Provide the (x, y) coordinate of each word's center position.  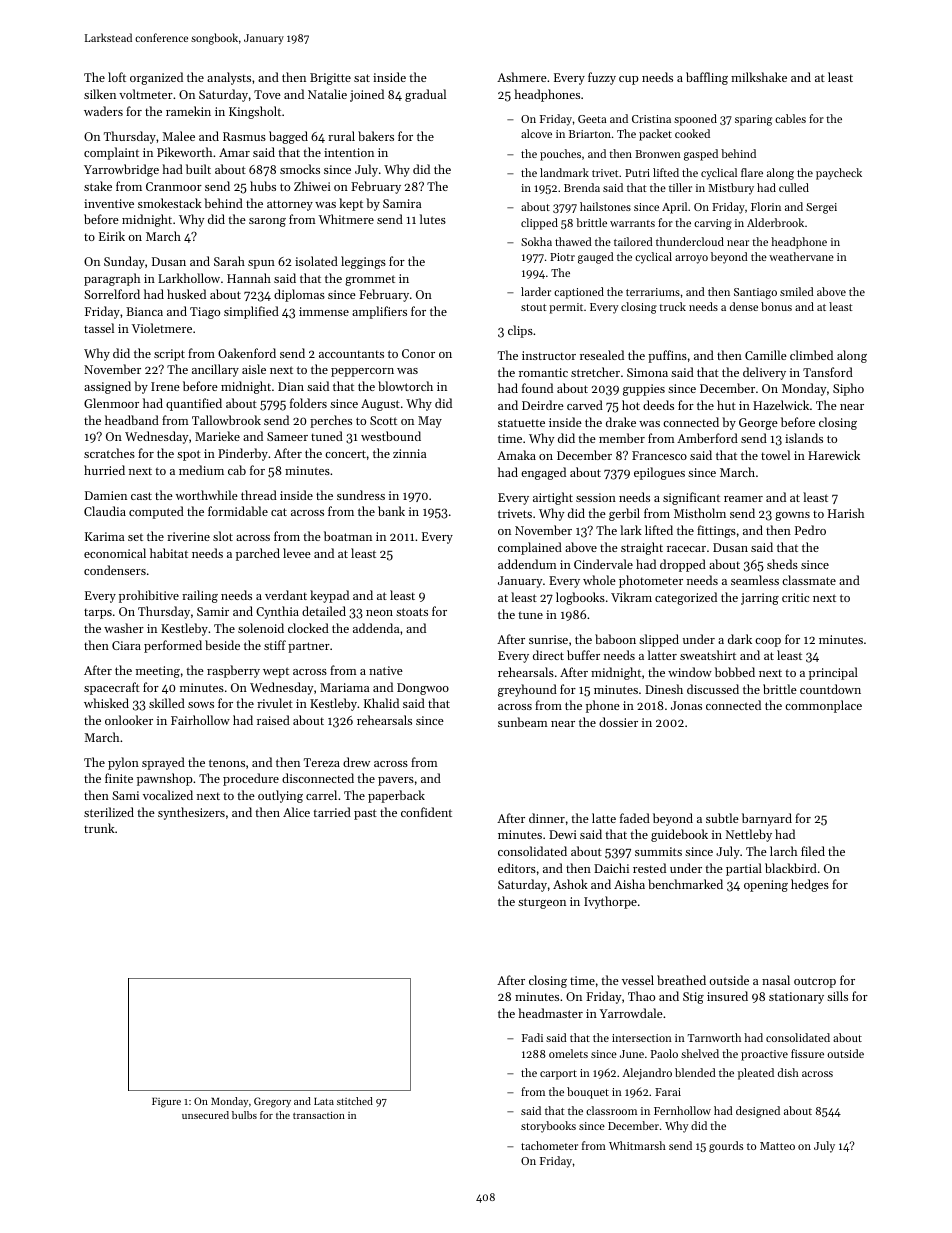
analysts (229, 78)
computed (156, 512)
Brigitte (330, 79)
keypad (329, 596)
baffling (707, 78)
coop (768, 642)
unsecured (205, 1115)
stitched (355, 1101)
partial (744, 869)
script (169, 355)
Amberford (707, 438)
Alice (296, 812)
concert (345, 454)
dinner (547, 818)
